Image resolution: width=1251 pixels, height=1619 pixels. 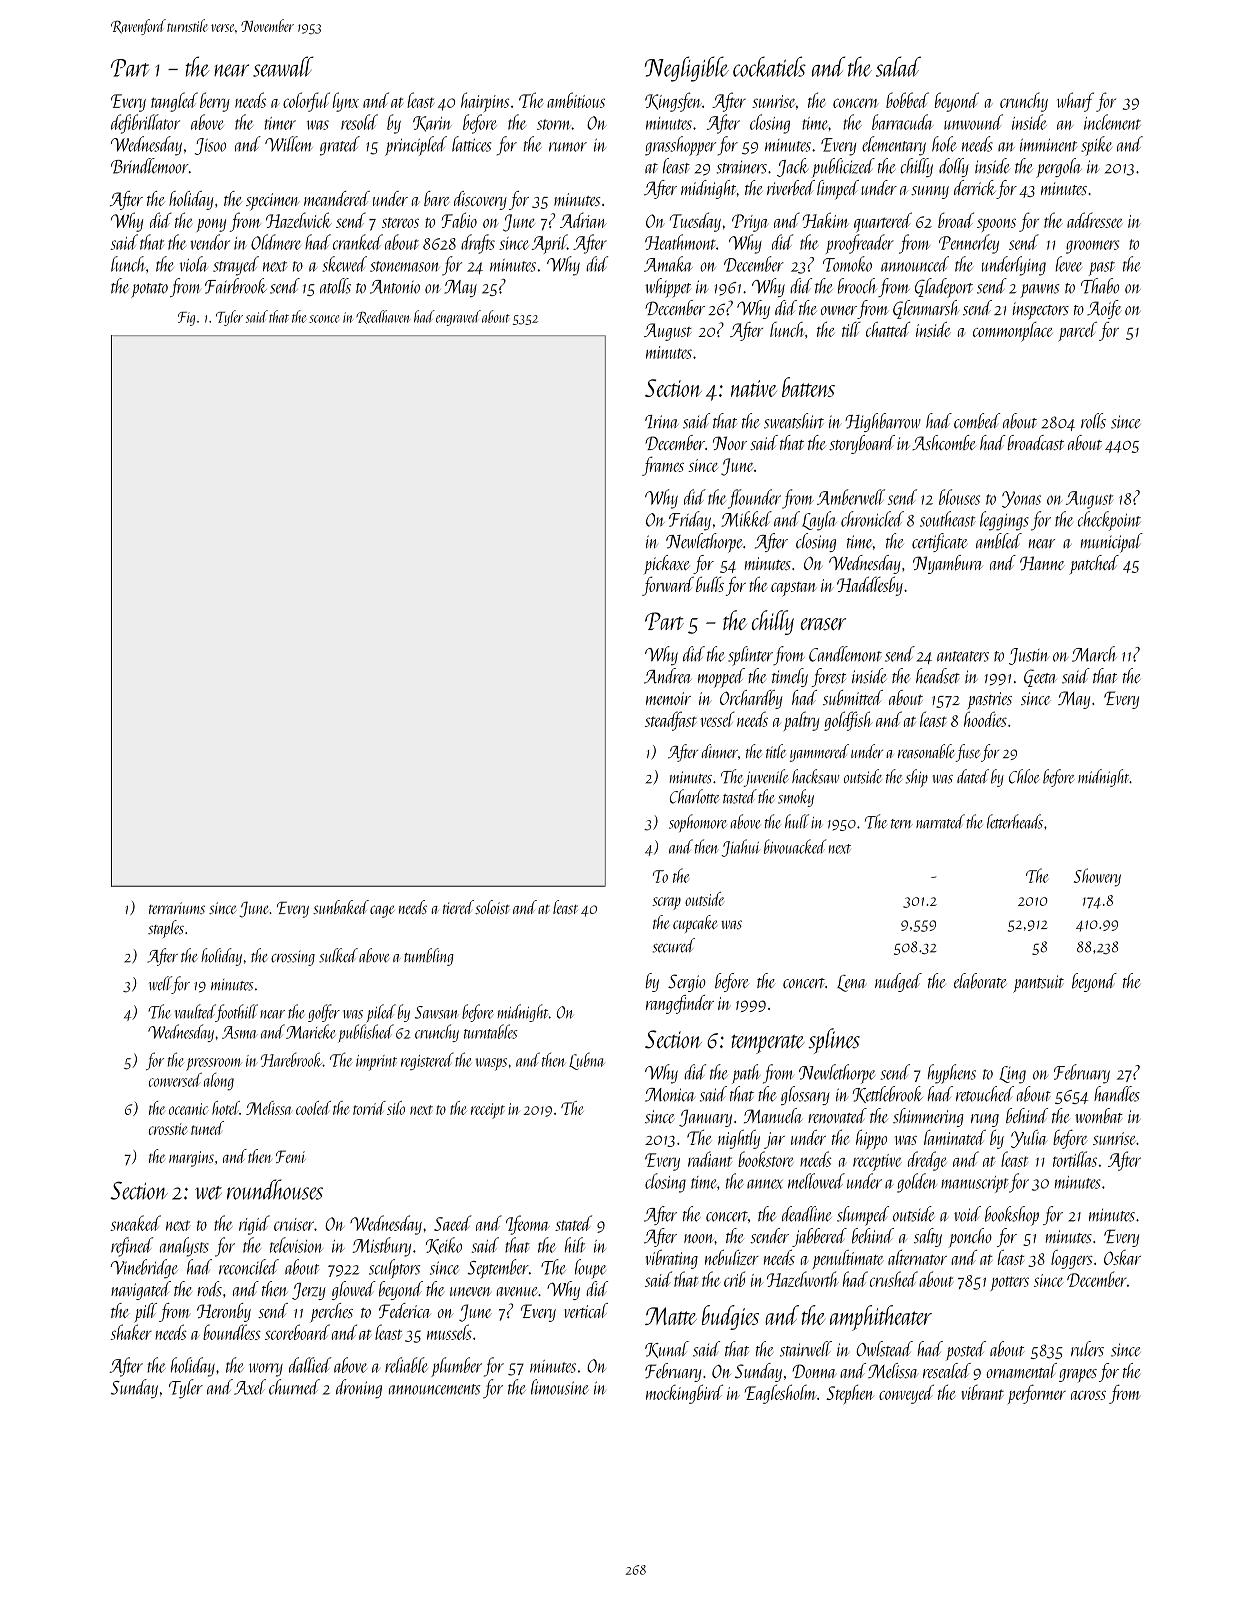 I want to click on Negligible, so click(x=687, y=69).
